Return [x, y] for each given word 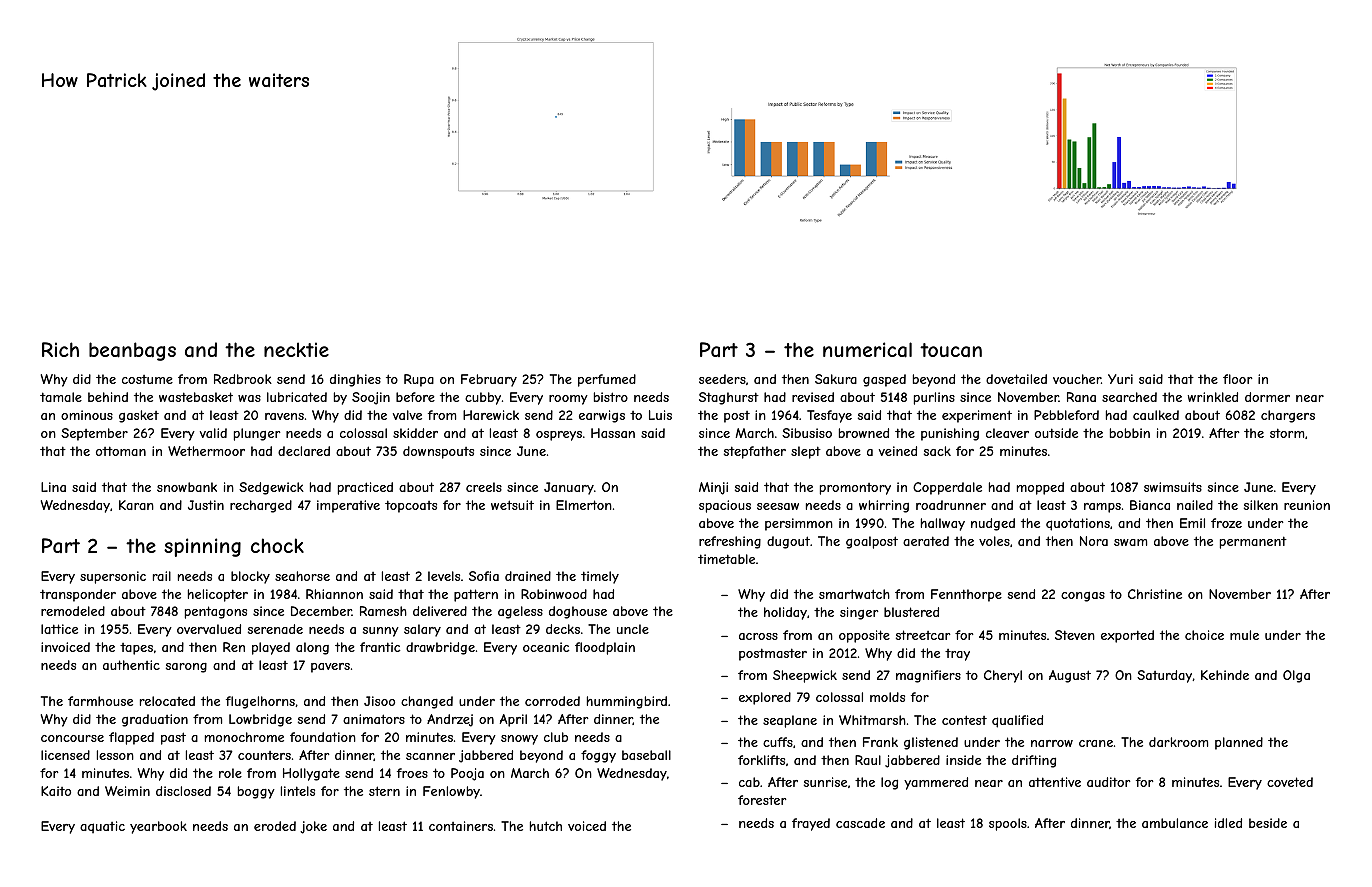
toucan [951, 350]
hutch [546, 826]
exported [1127, 636]
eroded [275, 826]
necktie [296, 349]
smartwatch [854, 594]
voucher [1077, 379]
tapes [136, 649]
